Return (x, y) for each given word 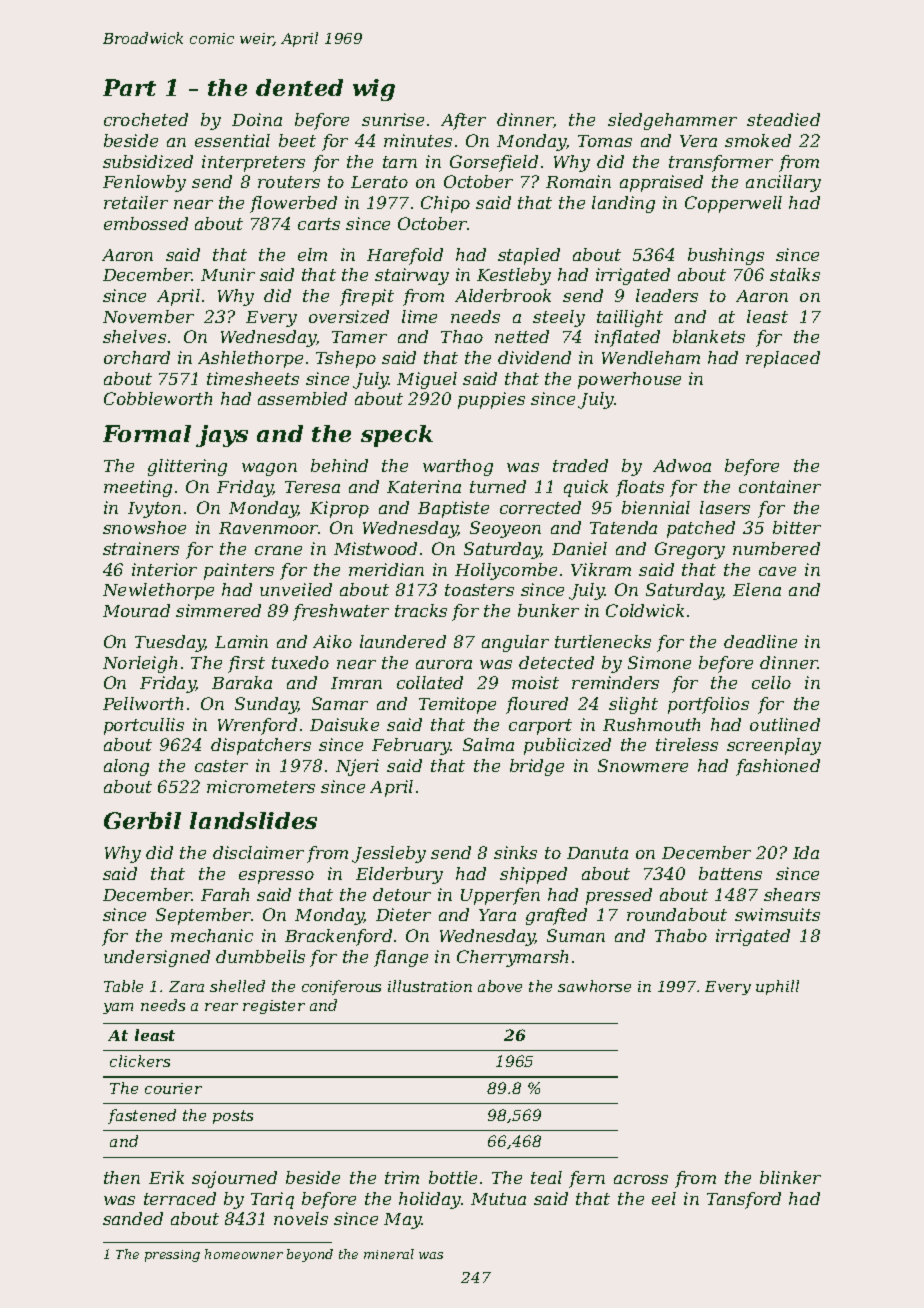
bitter (797, 527)
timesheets (253, 378)
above (500, 986)
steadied (783, 119)
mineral (389, 1254)
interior (164, 569)
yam (118, 1008)
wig (374, 90)
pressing (172, 1256)
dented (299, 87)
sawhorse (594, 986)
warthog (458, 467)
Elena (757, 589)
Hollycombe (506, 571)
